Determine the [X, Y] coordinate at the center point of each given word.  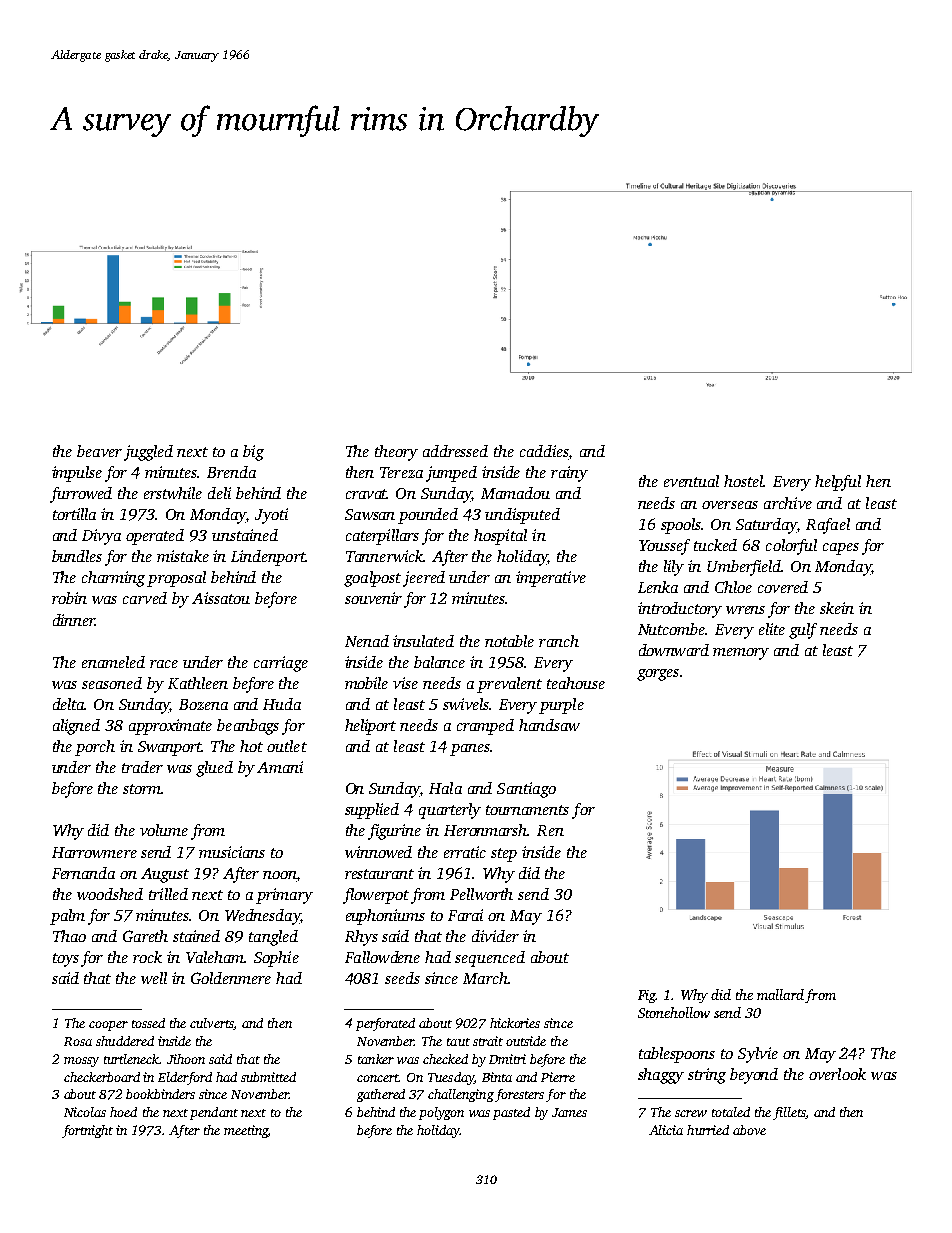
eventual [691, 481]
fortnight [87, 1131]
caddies [544, 452]
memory [741, 654]
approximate [170, 727]
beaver [99, 451]
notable [509, 641]
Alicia [666, 1130]
